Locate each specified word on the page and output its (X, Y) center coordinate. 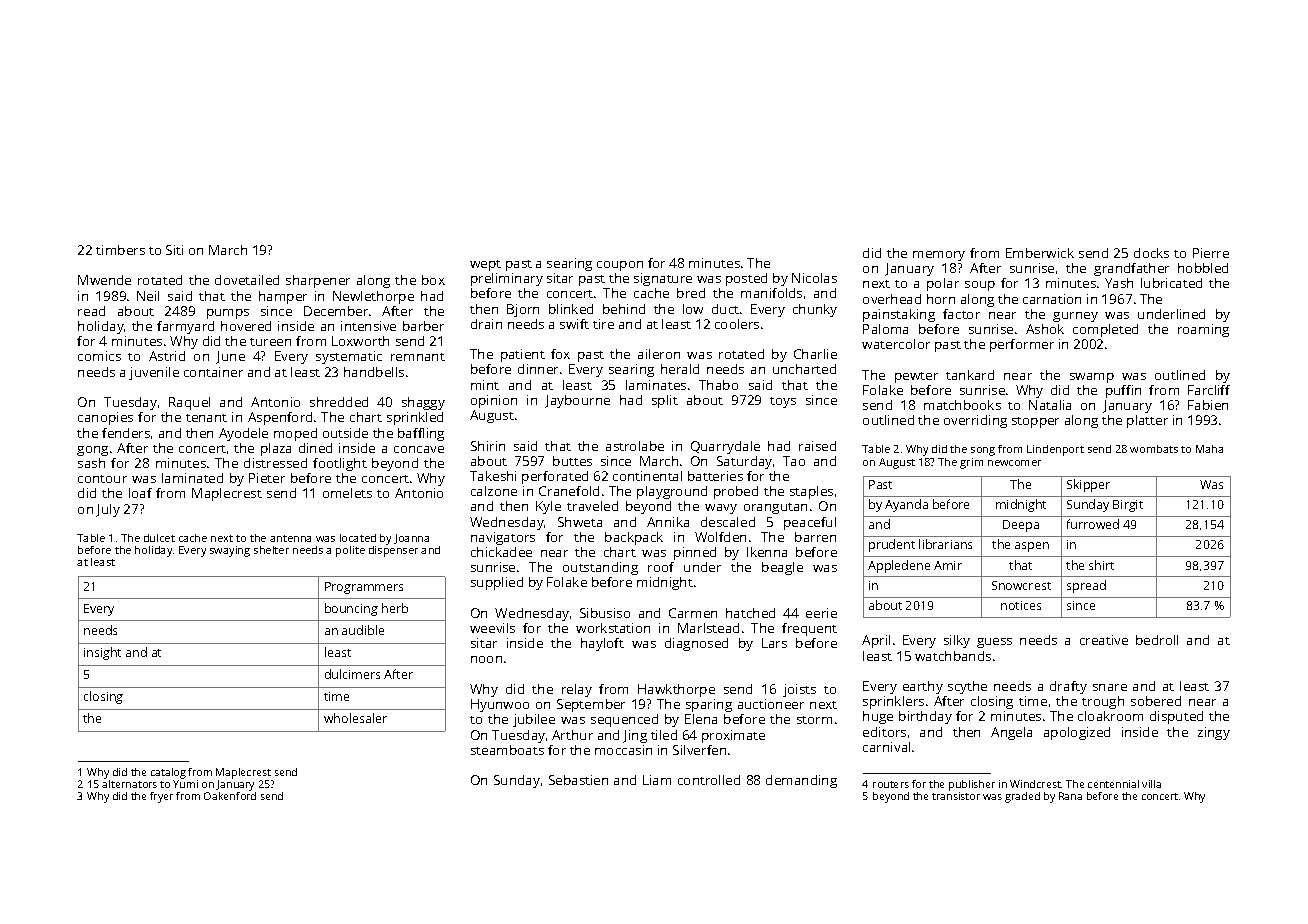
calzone (494, 491)
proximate (733, 736)
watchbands (953, 656)
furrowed (1093, 524)
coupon (620, 266)
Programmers (364, 588)
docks (1151, 253)
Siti (174, 250)
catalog (168, 773)
